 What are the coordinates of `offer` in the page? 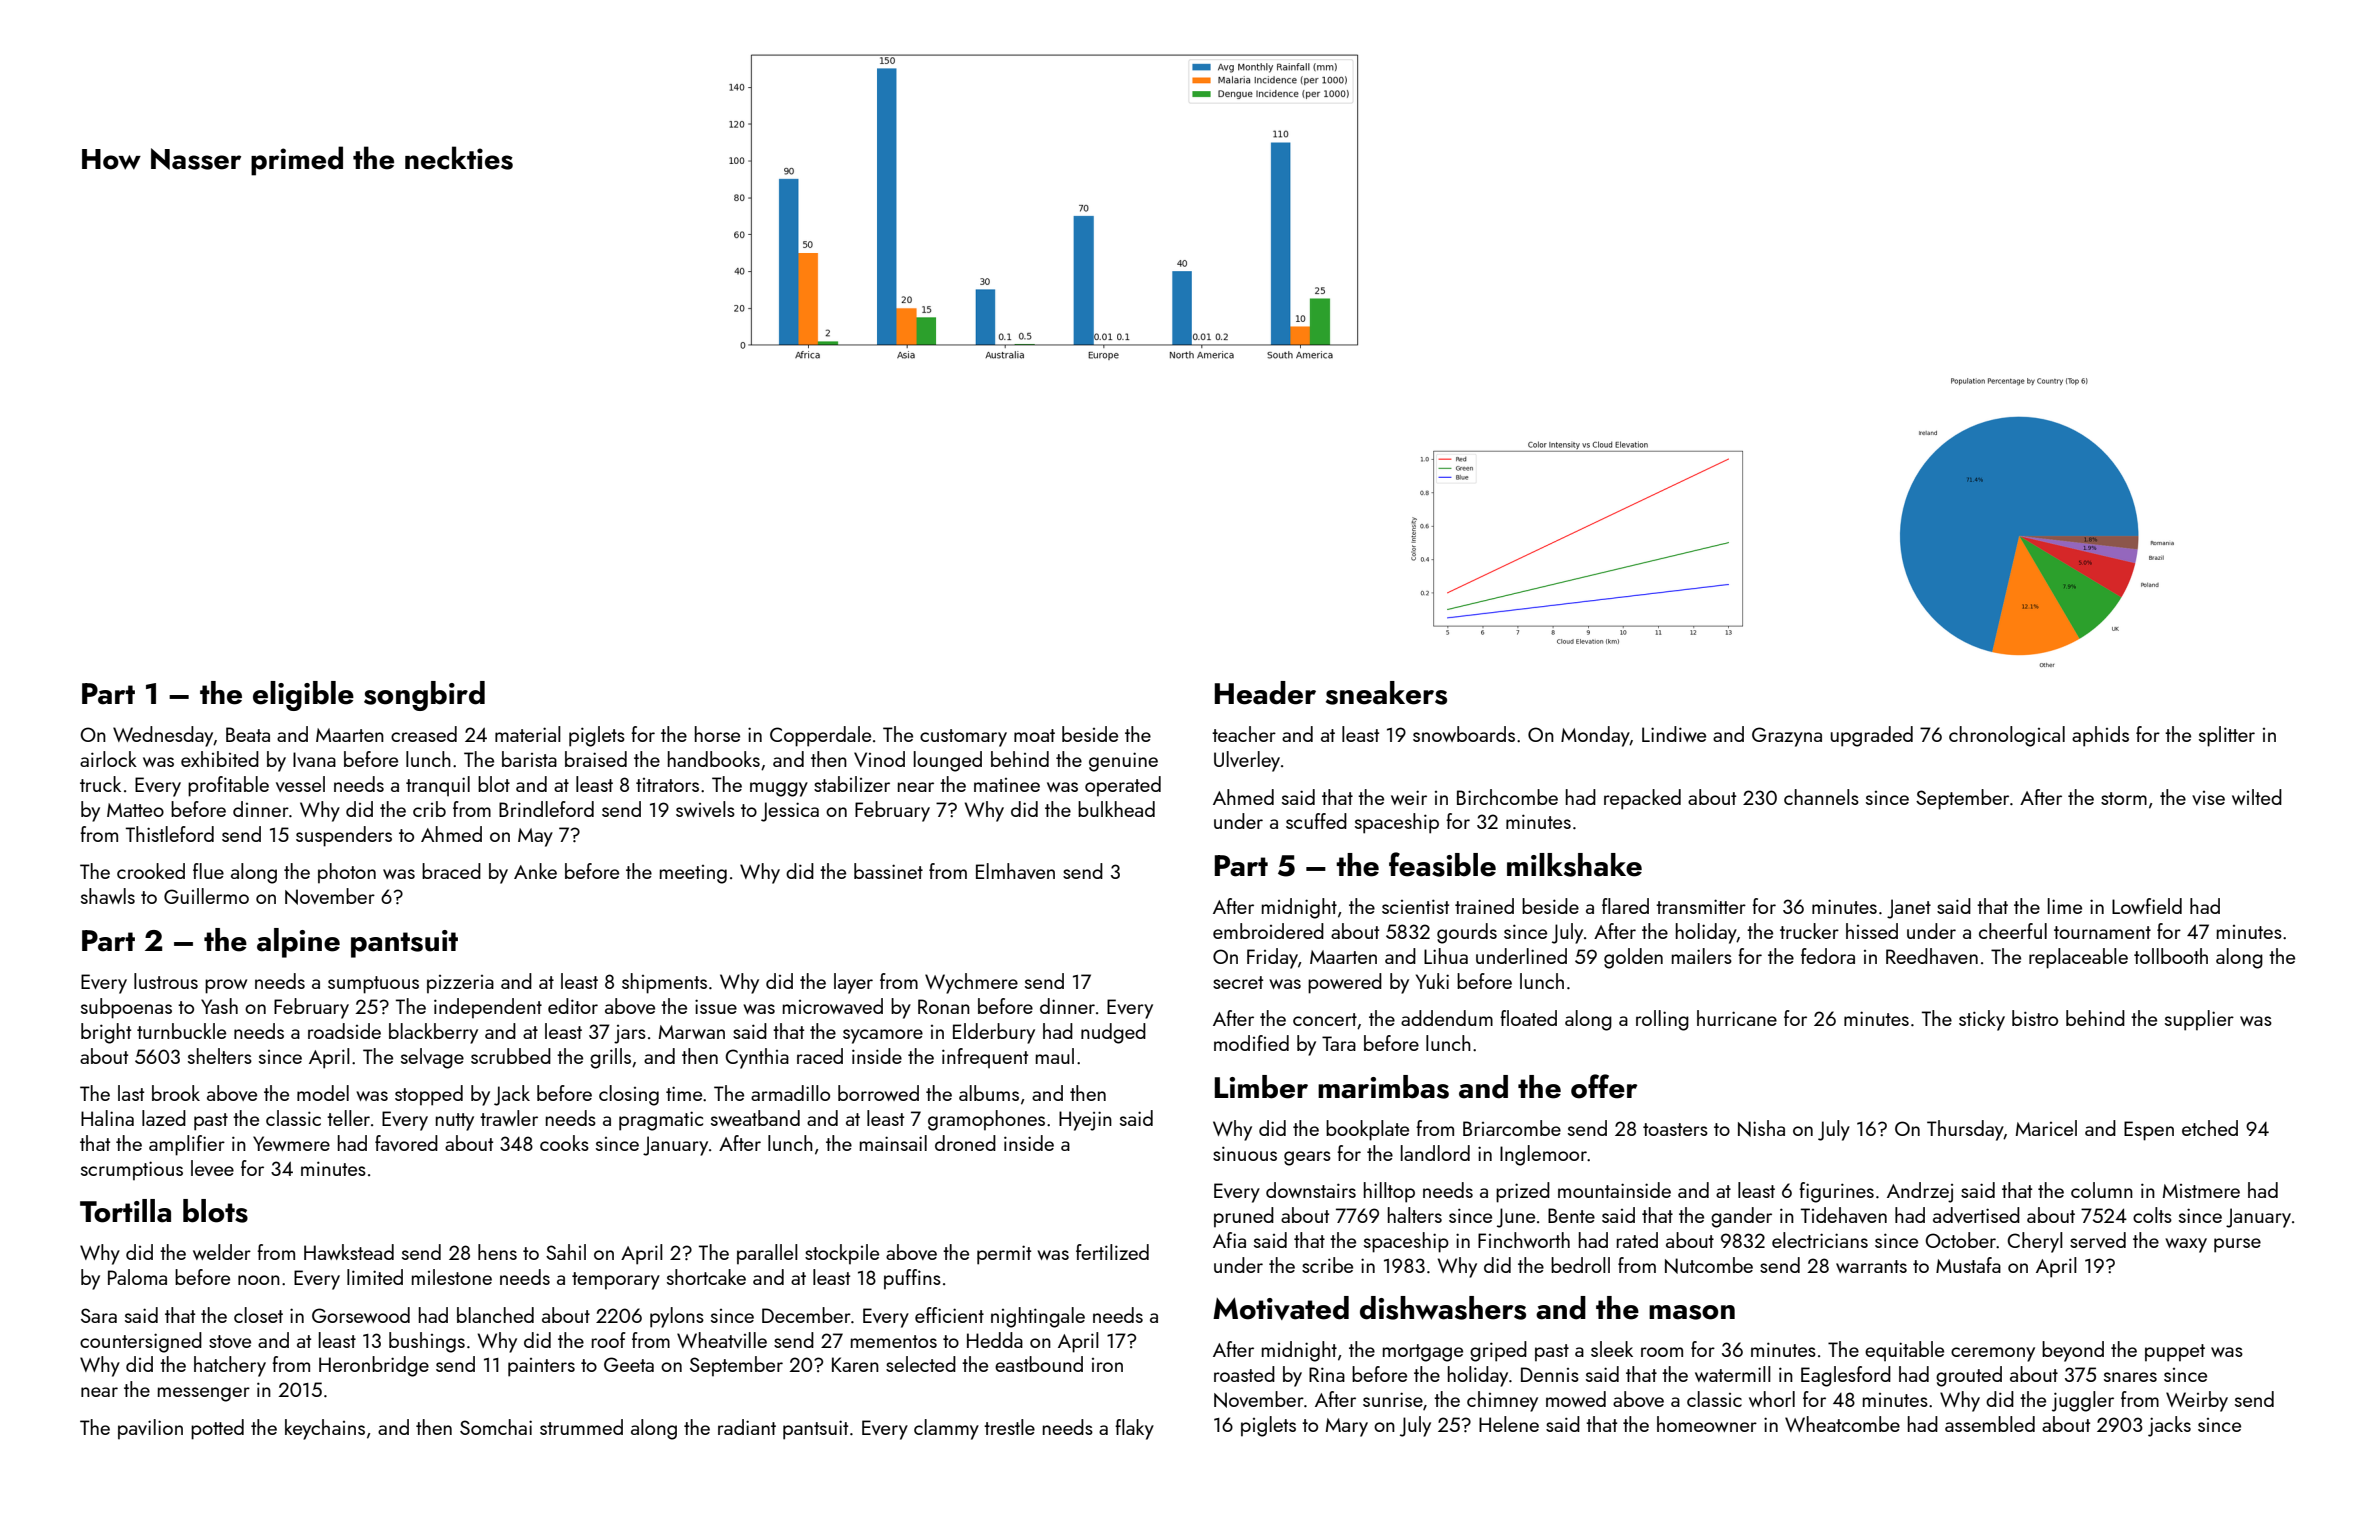 It's located at (1604, 1086).
